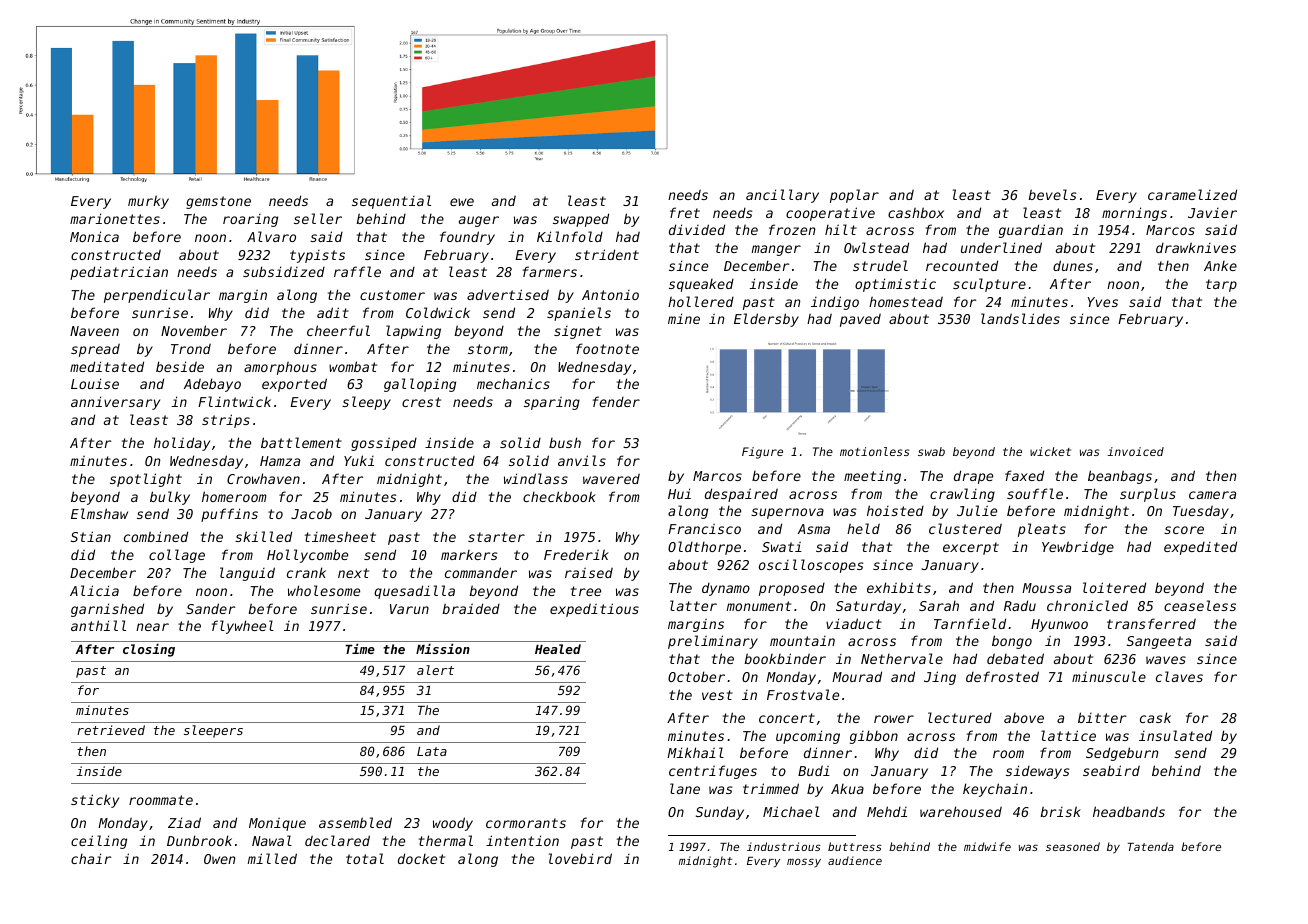 This page has height=924, width=1308. Describe the element at coordinates (95, 383) in the page. I see `Louise` at that location.
